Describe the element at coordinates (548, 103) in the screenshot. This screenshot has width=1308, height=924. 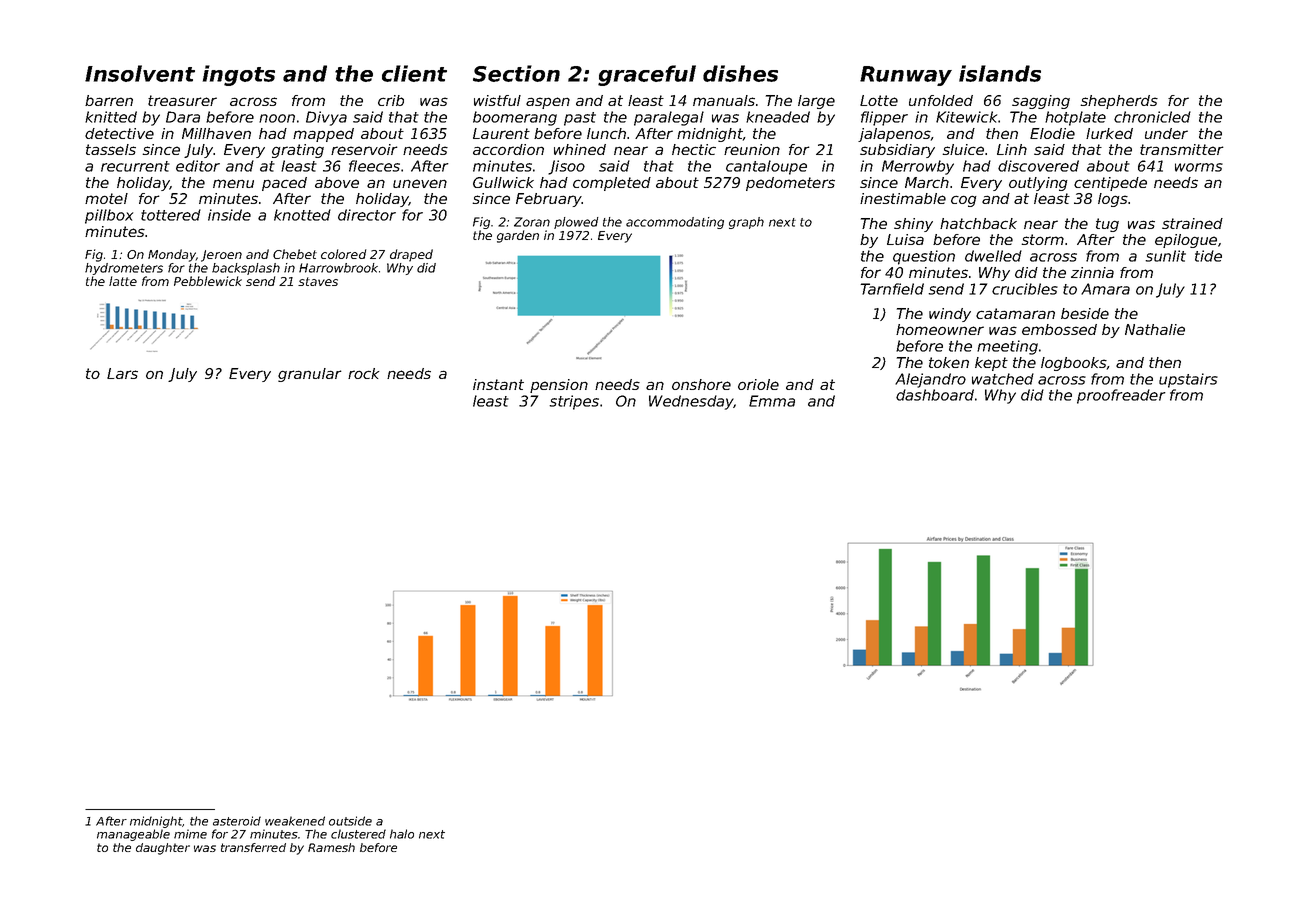
I see `aspen` at that location.
